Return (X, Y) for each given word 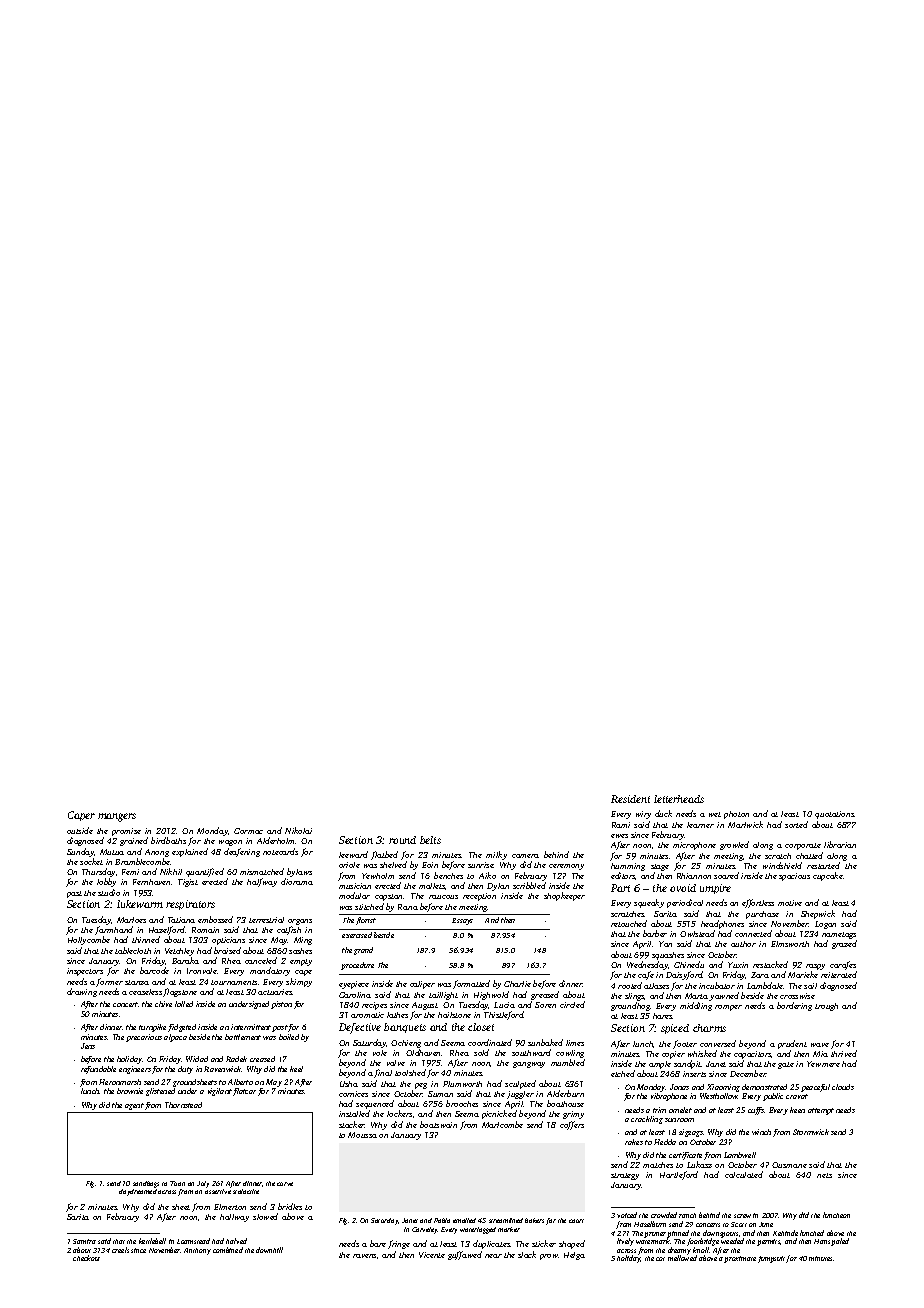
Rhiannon (694, 876)
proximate (740, 1259)
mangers (117, 817)
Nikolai (298, 830)
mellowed (682, 1258)
